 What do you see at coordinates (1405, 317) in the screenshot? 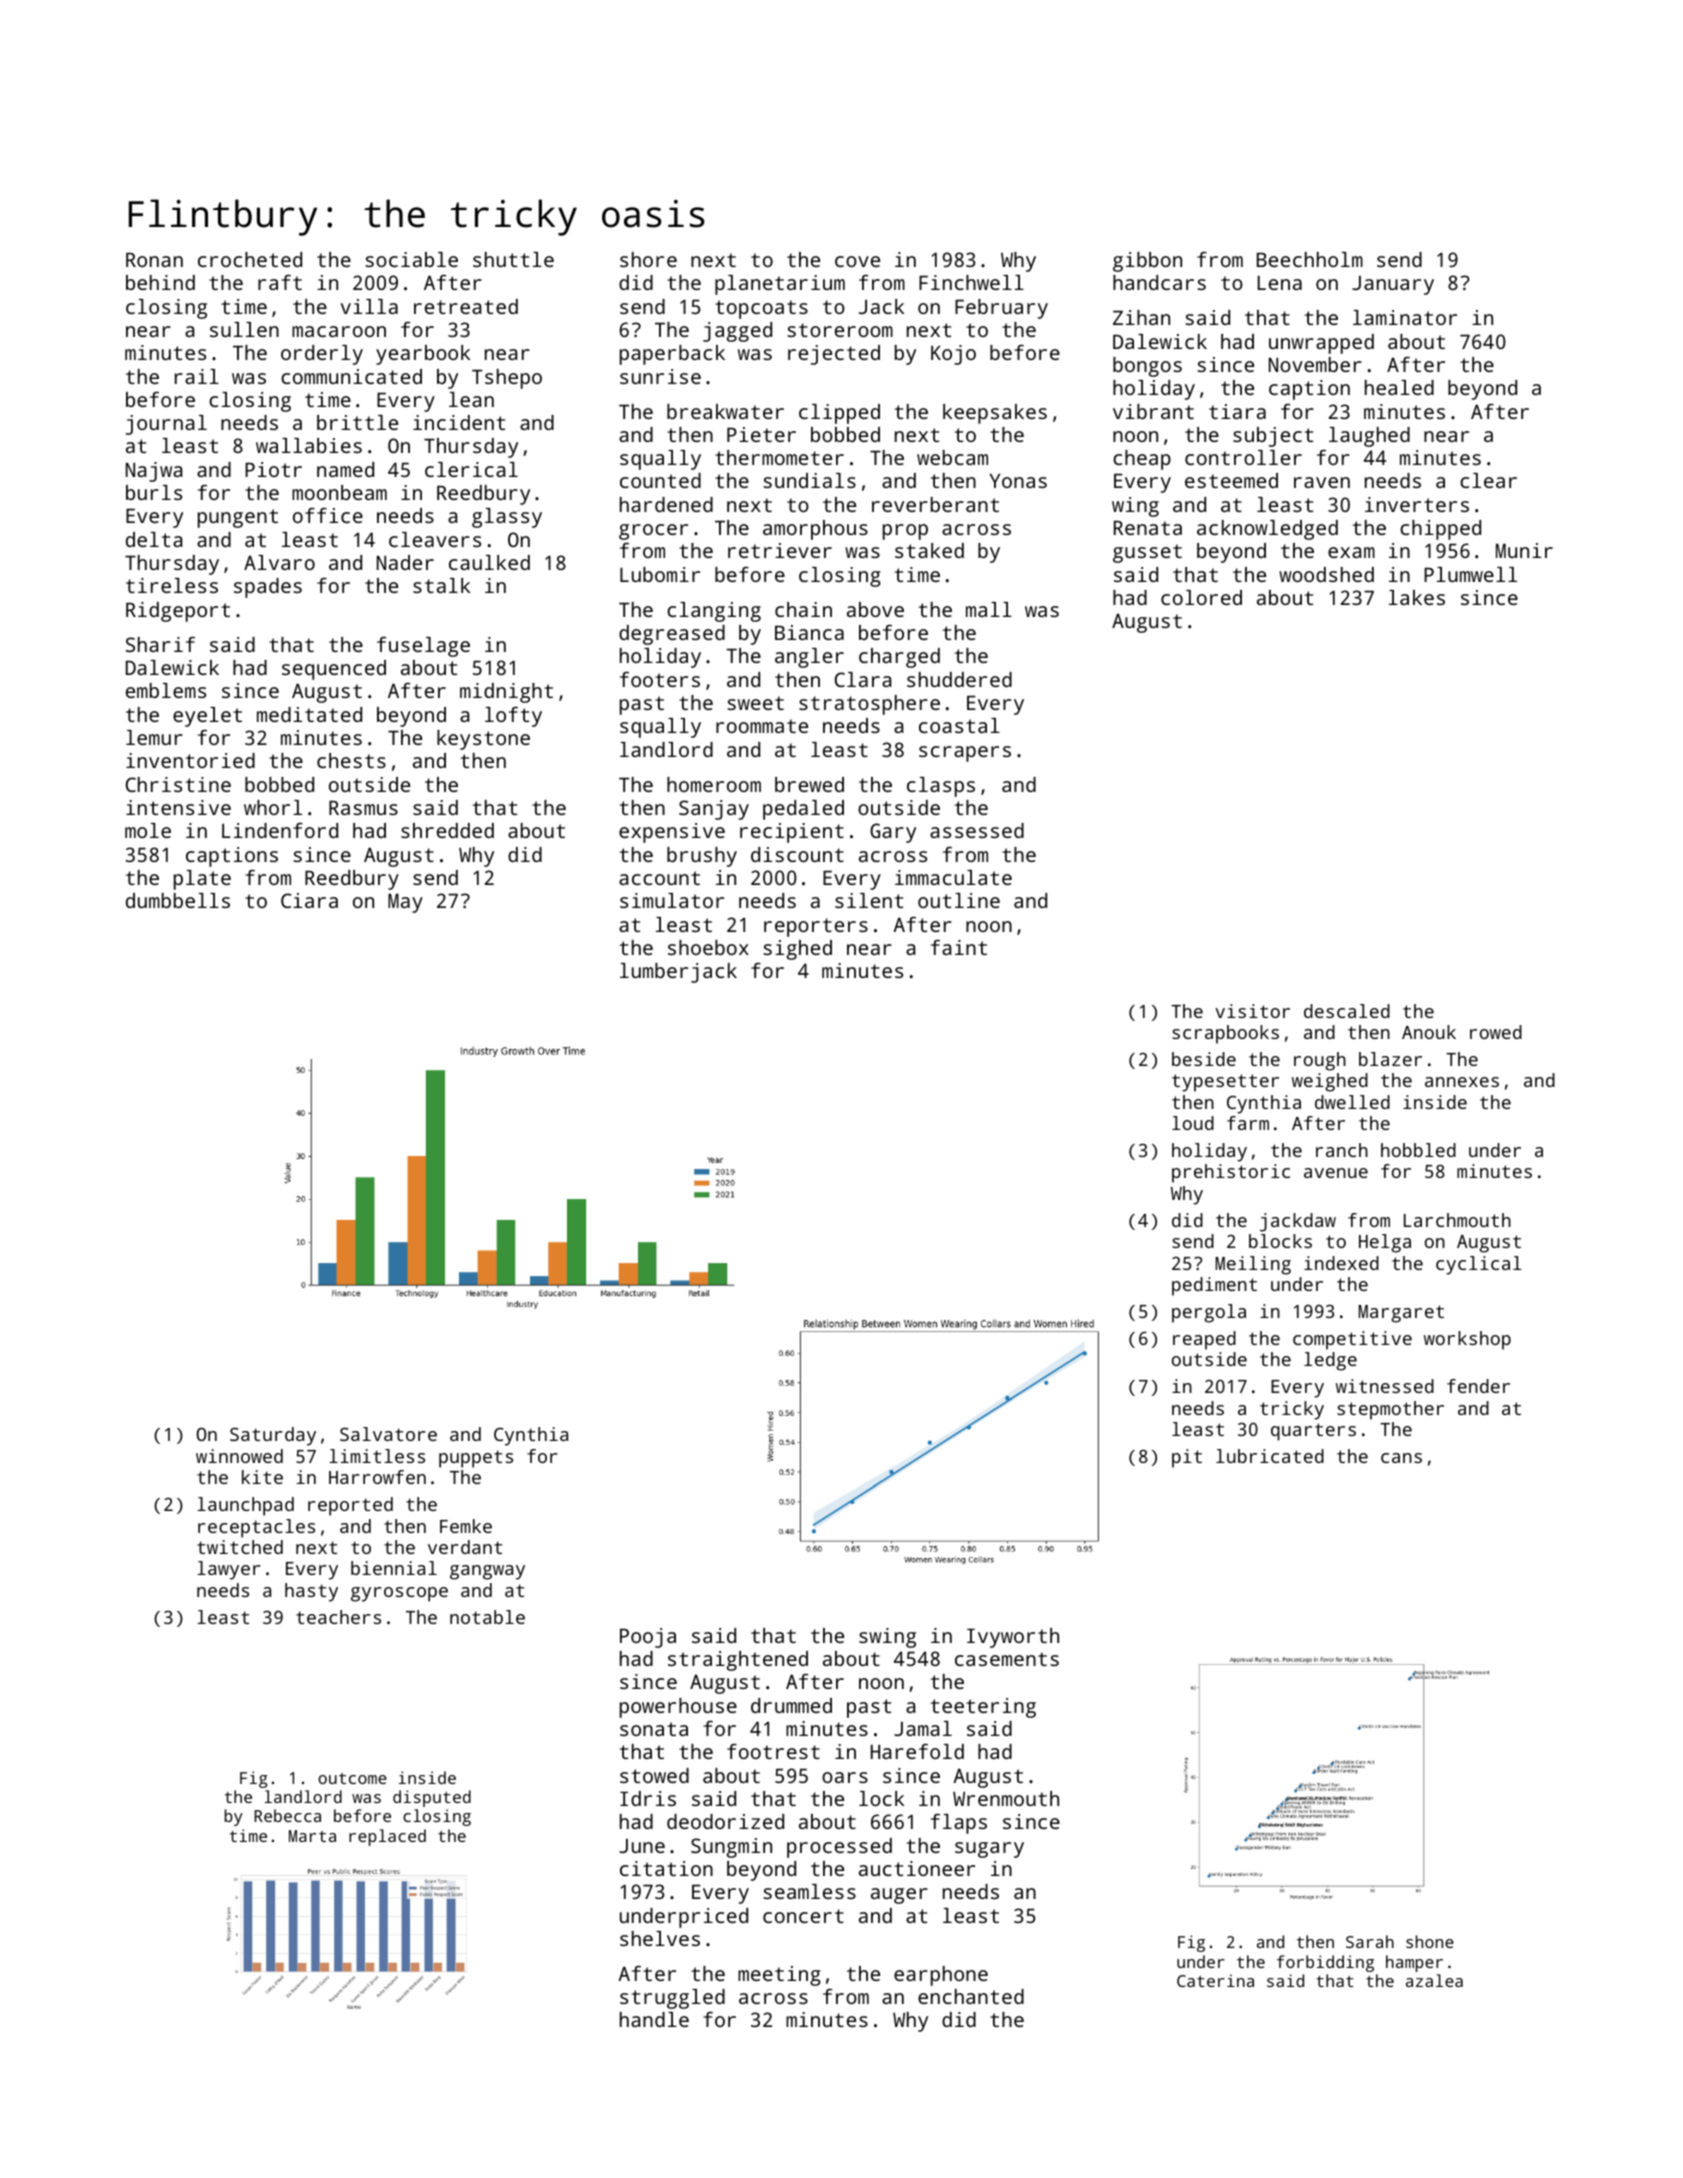
I see `laminator` at bounding box center [1405, 317].
